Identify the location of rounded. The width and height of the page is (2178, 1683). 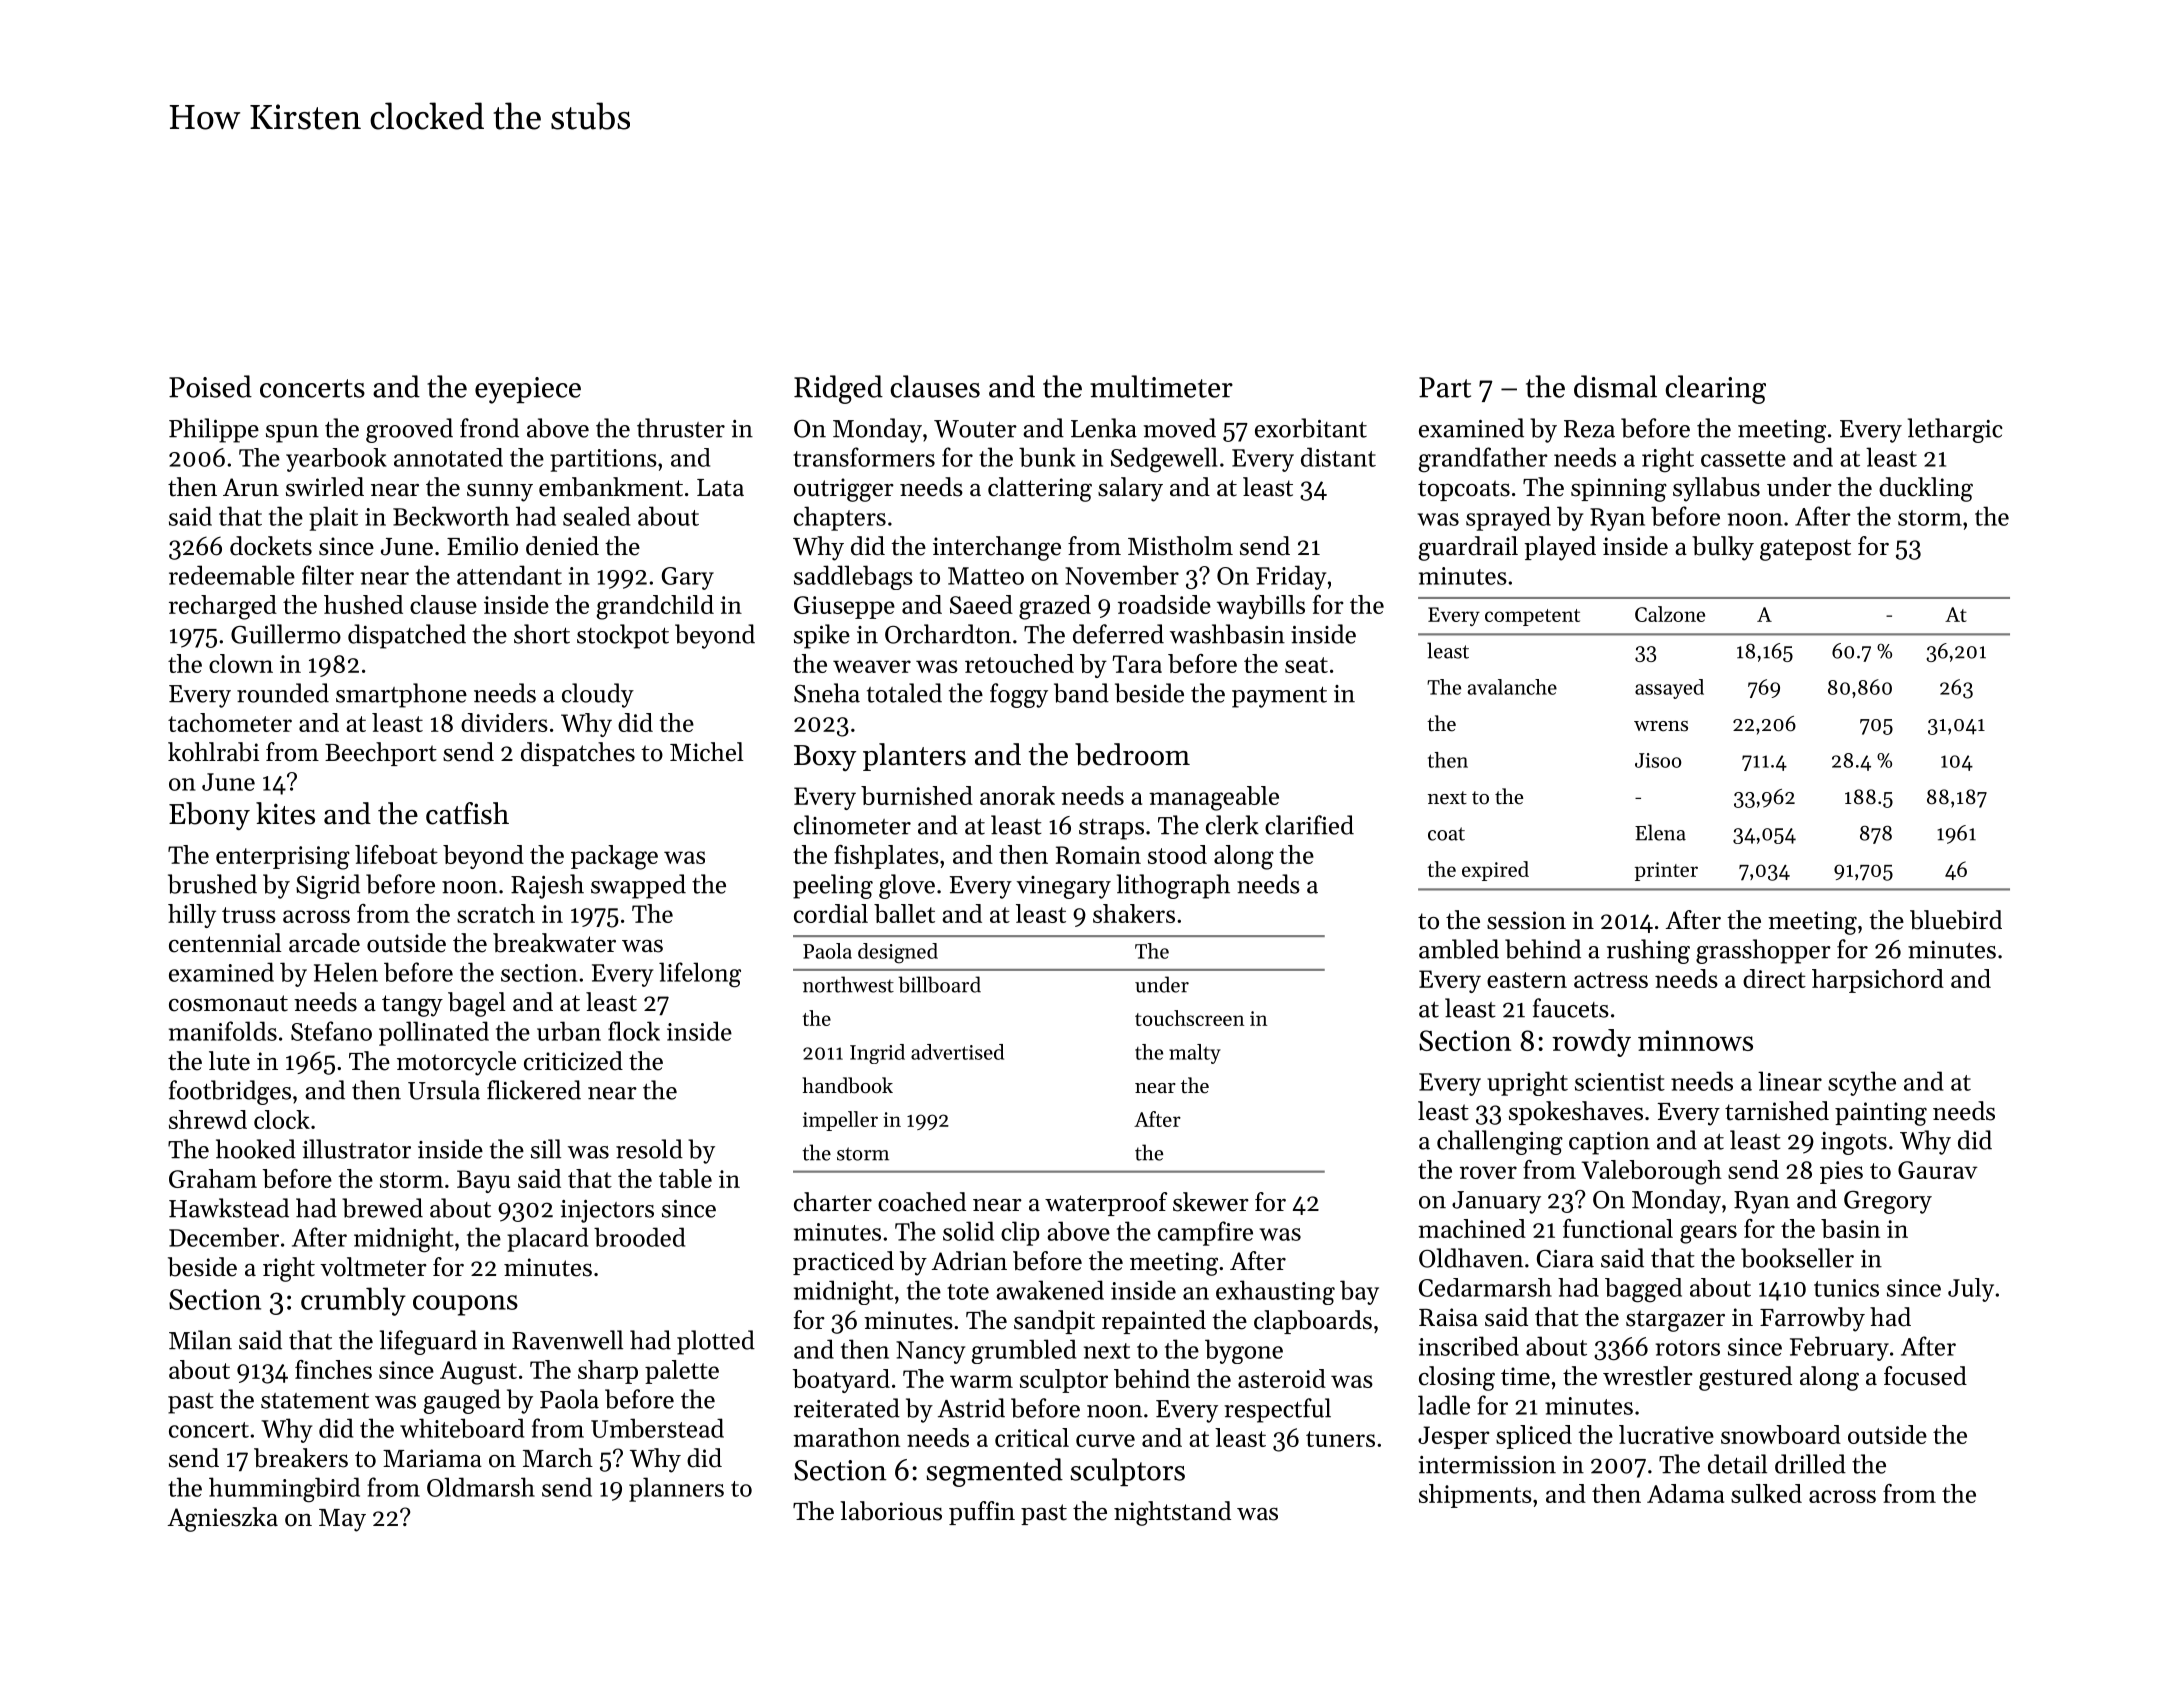
(283, 693).
